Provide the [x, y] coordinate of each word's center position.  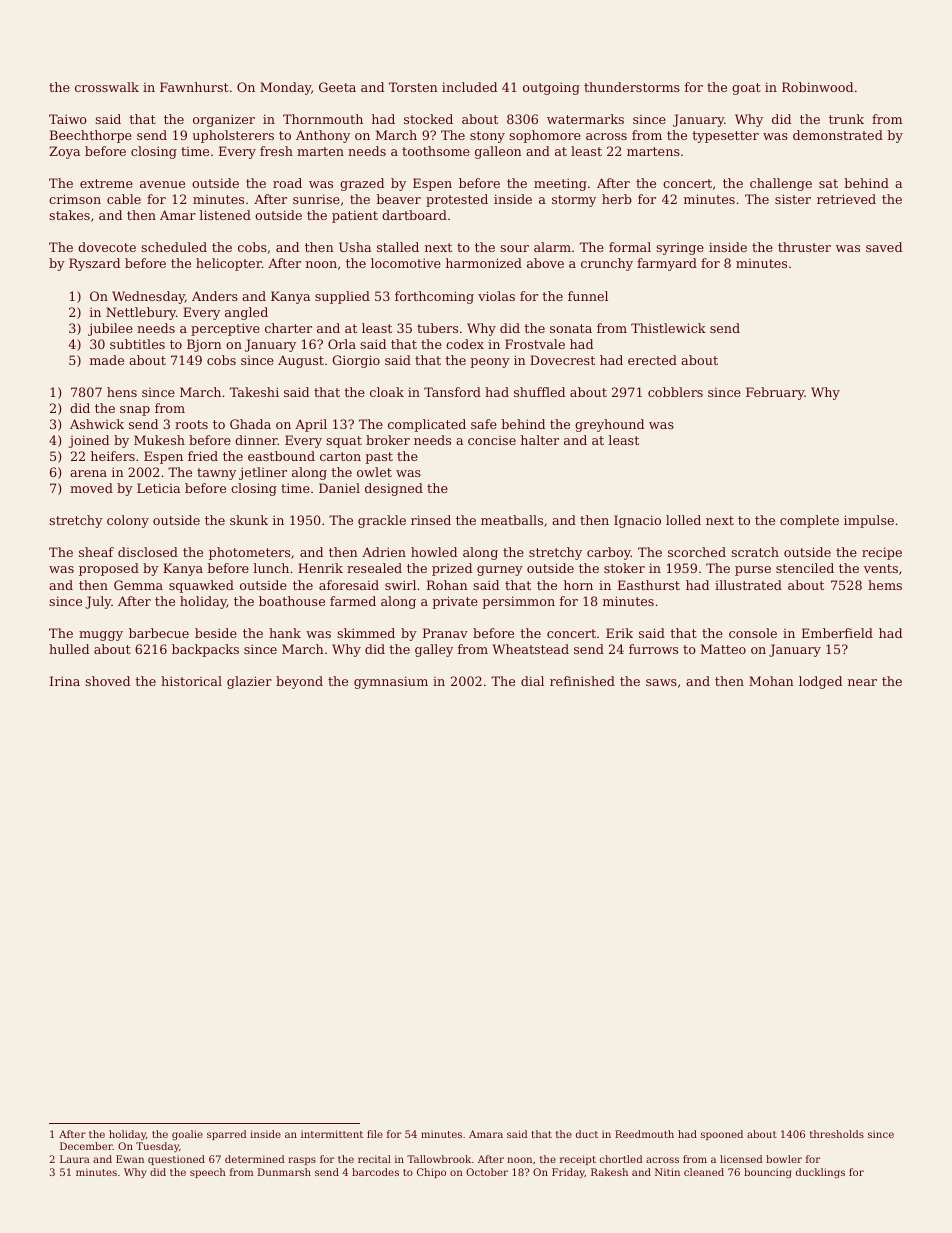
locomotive [406, 263]
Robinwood [817, 87]
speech [208, 1173]
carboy [609, 553]
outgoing [551, 88]
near [862, 682]
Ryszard [94, 264]
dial [532, 681]
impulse [869, 521]
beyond [299, 682]
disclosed [148, 552]
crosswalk [107, 87]
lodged [820, 682]
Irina [65, 681]
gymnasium [391, 682]
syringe [680, 249]
